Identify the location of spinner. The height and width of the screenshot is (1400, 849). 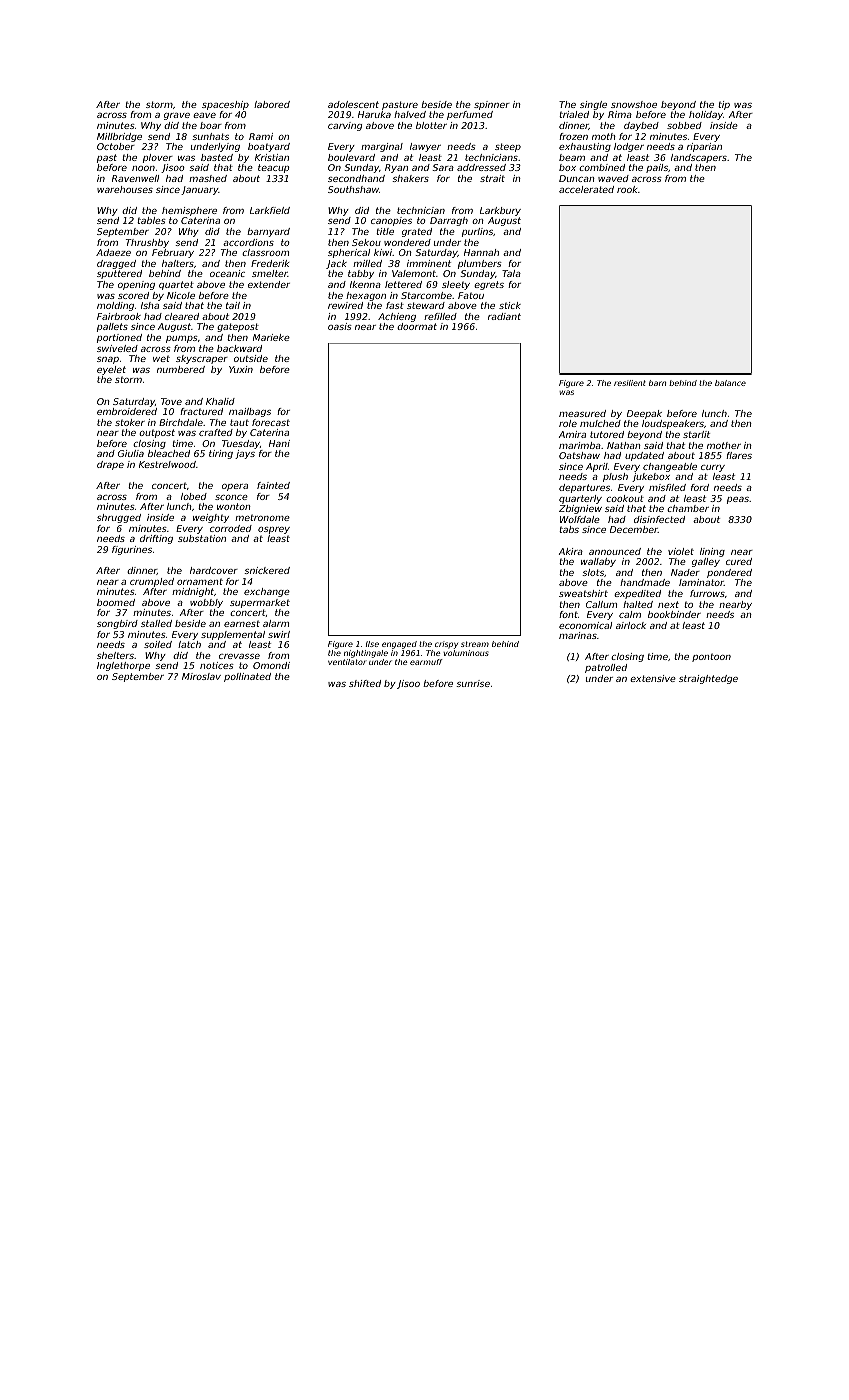
(492, 105).
